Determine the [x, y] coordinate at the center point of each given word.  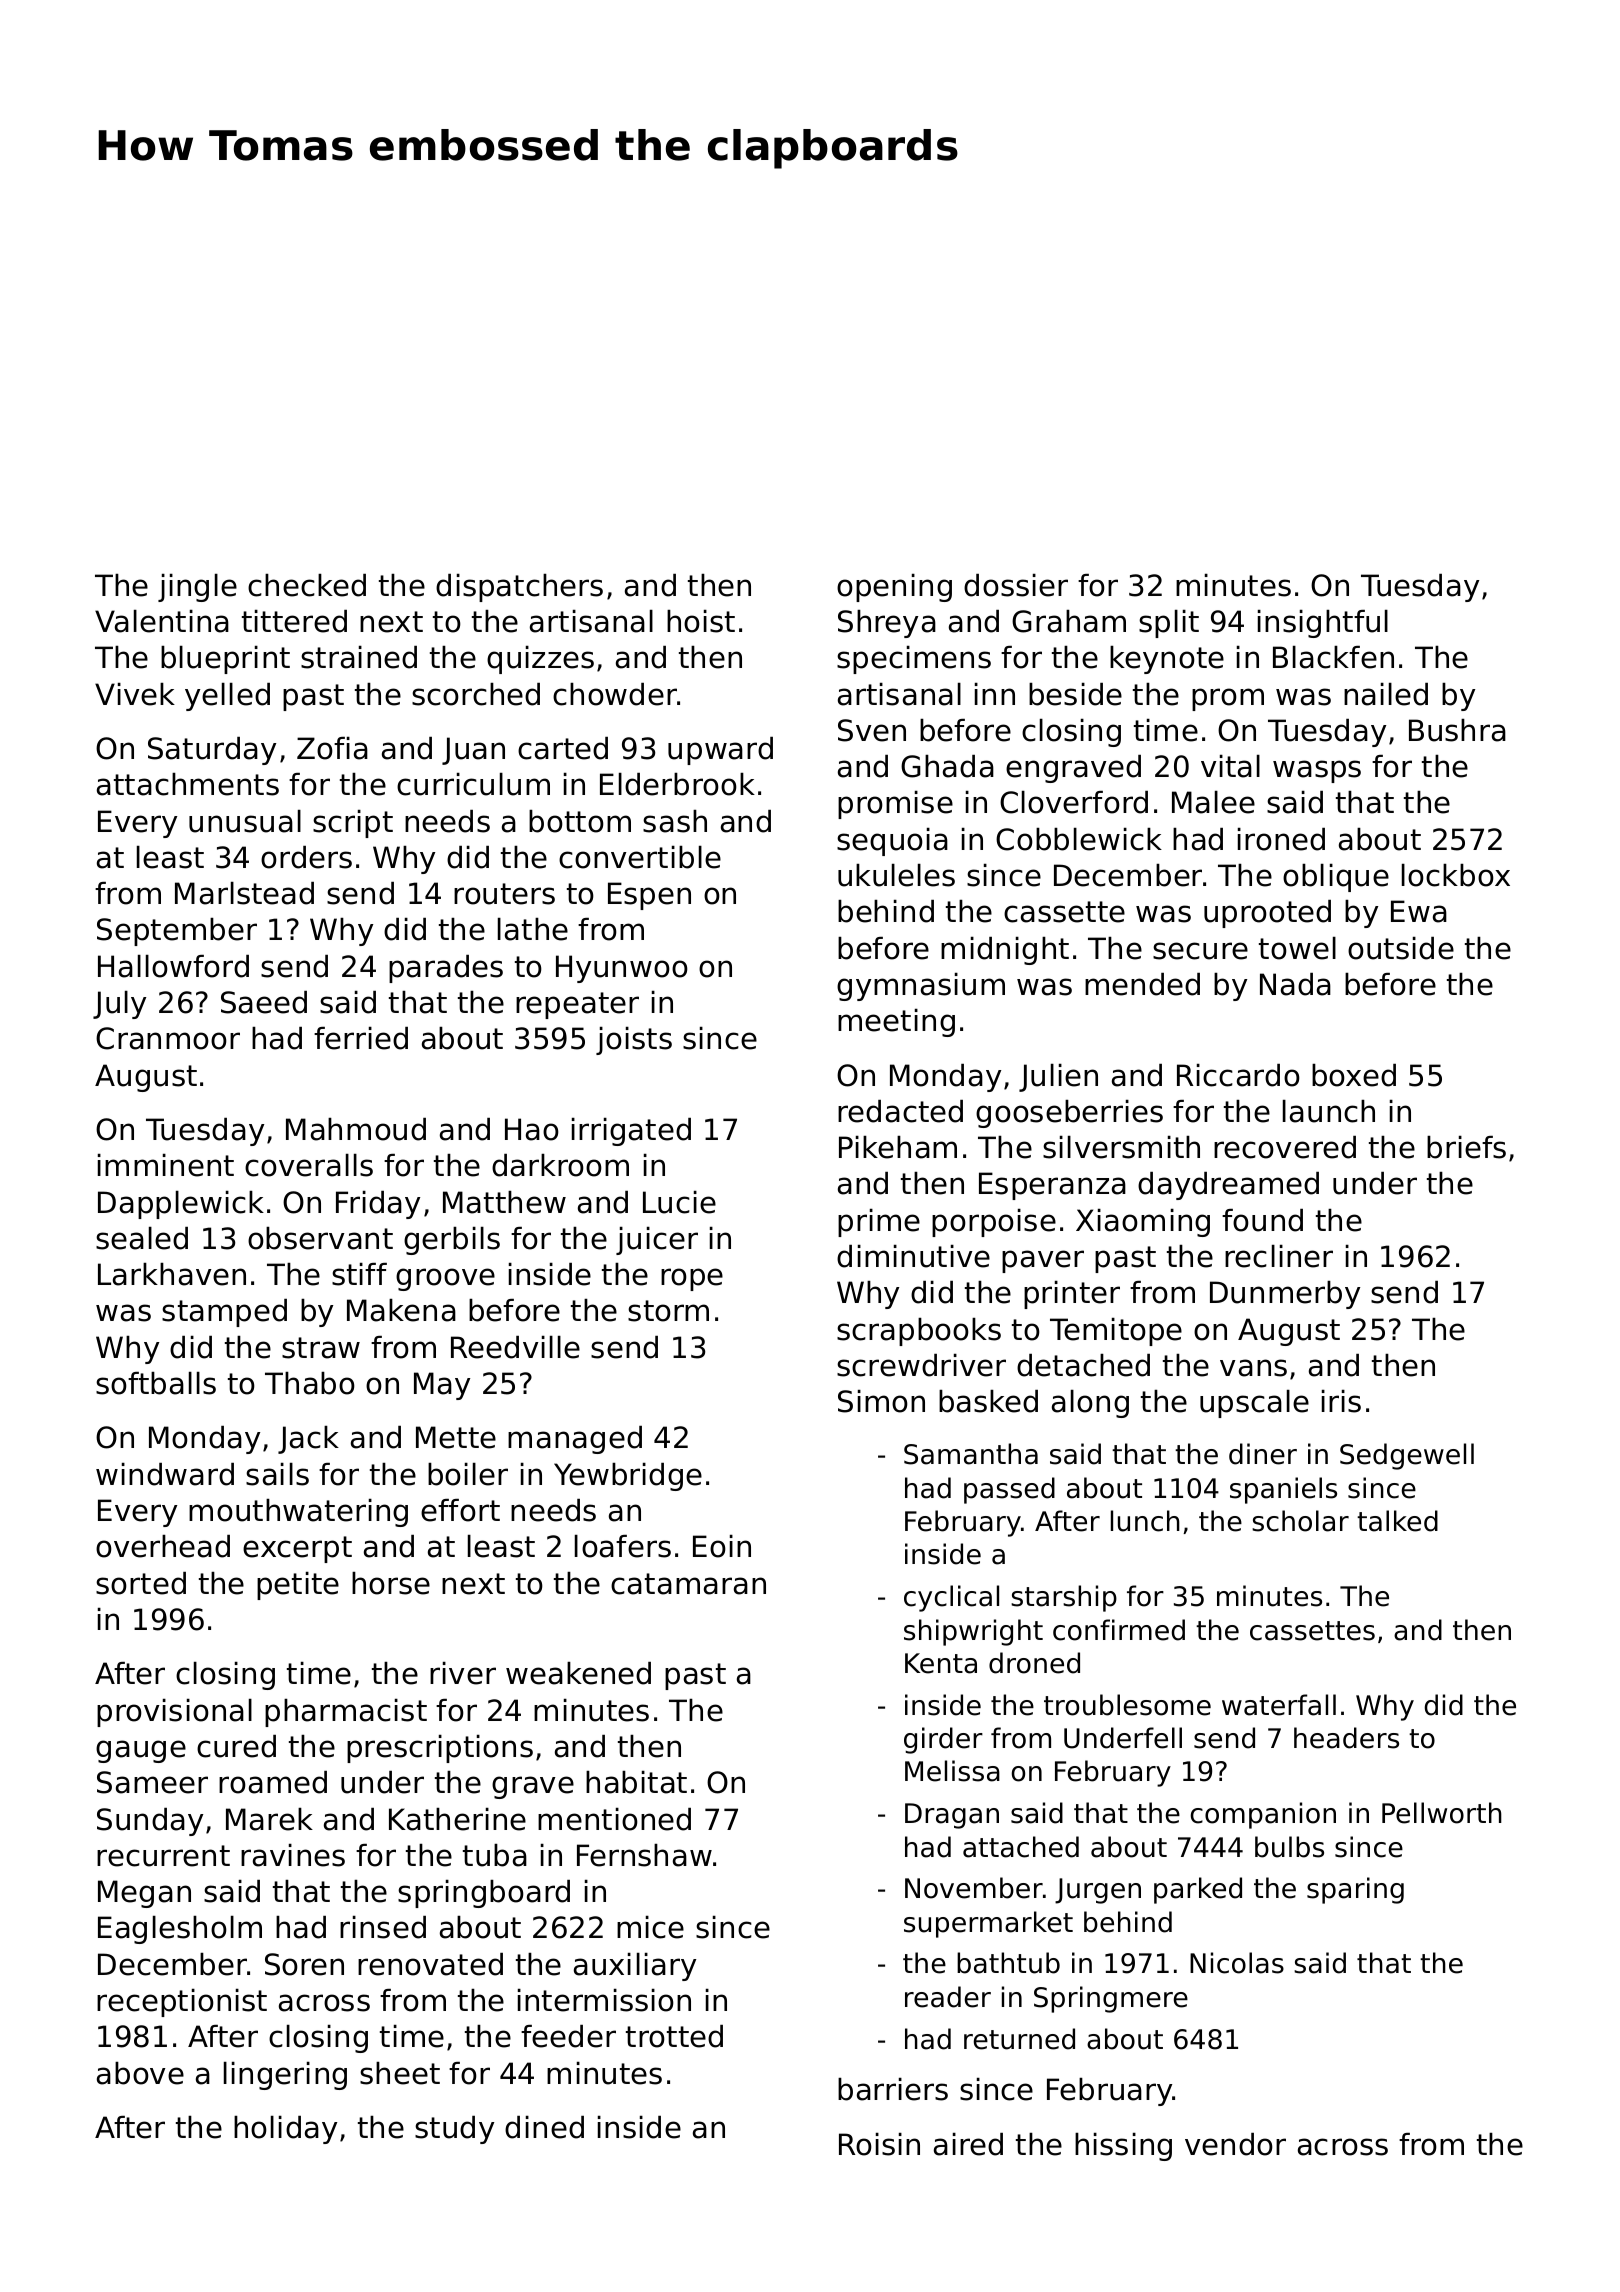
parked [1198, 1890]
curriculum [473, 784]
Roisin [879, 2144]
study [454, 2130]
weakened [578, 1673]
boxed [1354, 1075]
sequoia [892, 842]
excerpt [297, 1549]
